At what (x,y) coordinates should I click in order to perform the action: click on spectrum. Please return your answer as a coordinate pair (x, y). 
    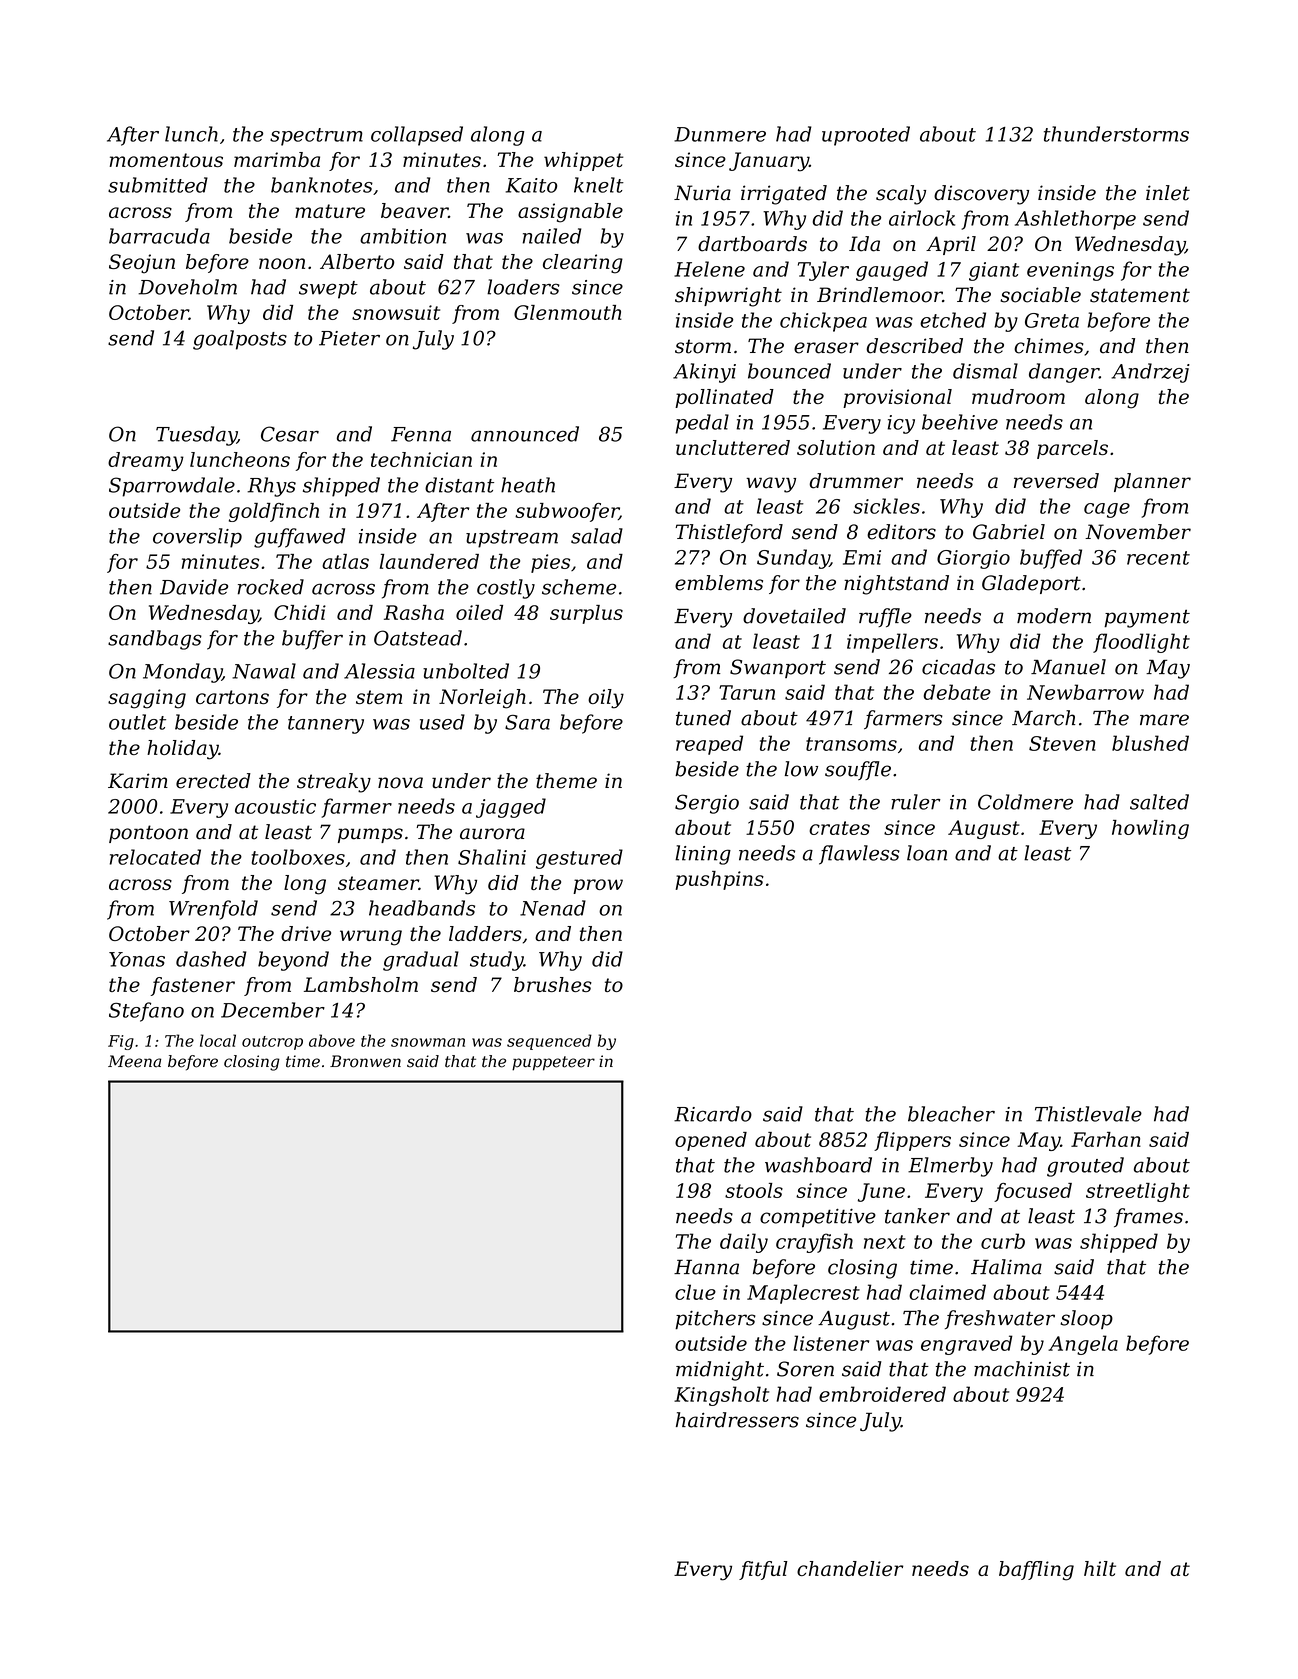
    Looking at the image, I should click on (316, 137).
